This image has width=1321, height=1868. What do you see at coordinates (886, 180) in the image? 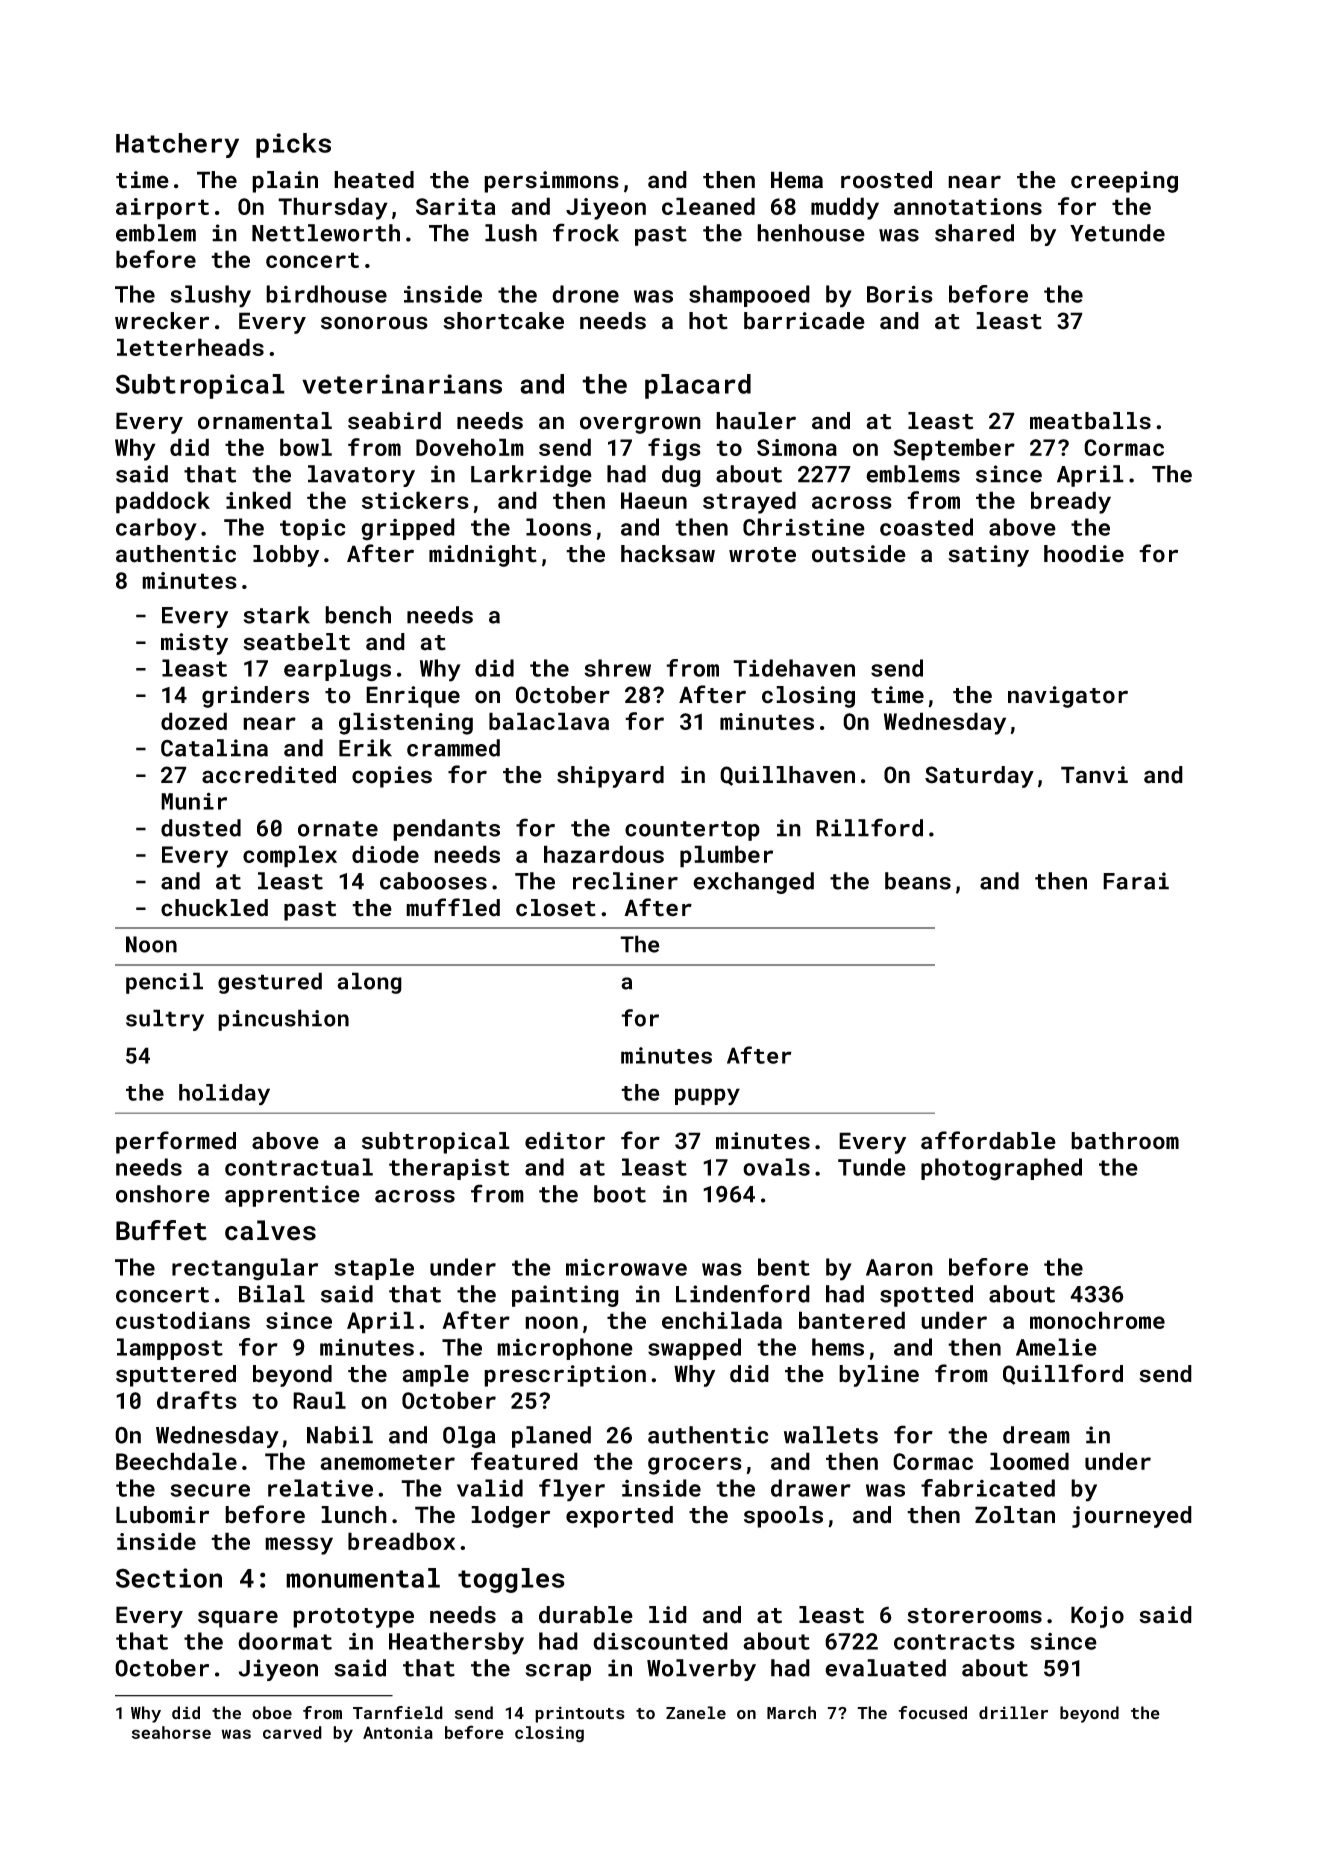
I see `roosted` at bounding box center [886, 180].
